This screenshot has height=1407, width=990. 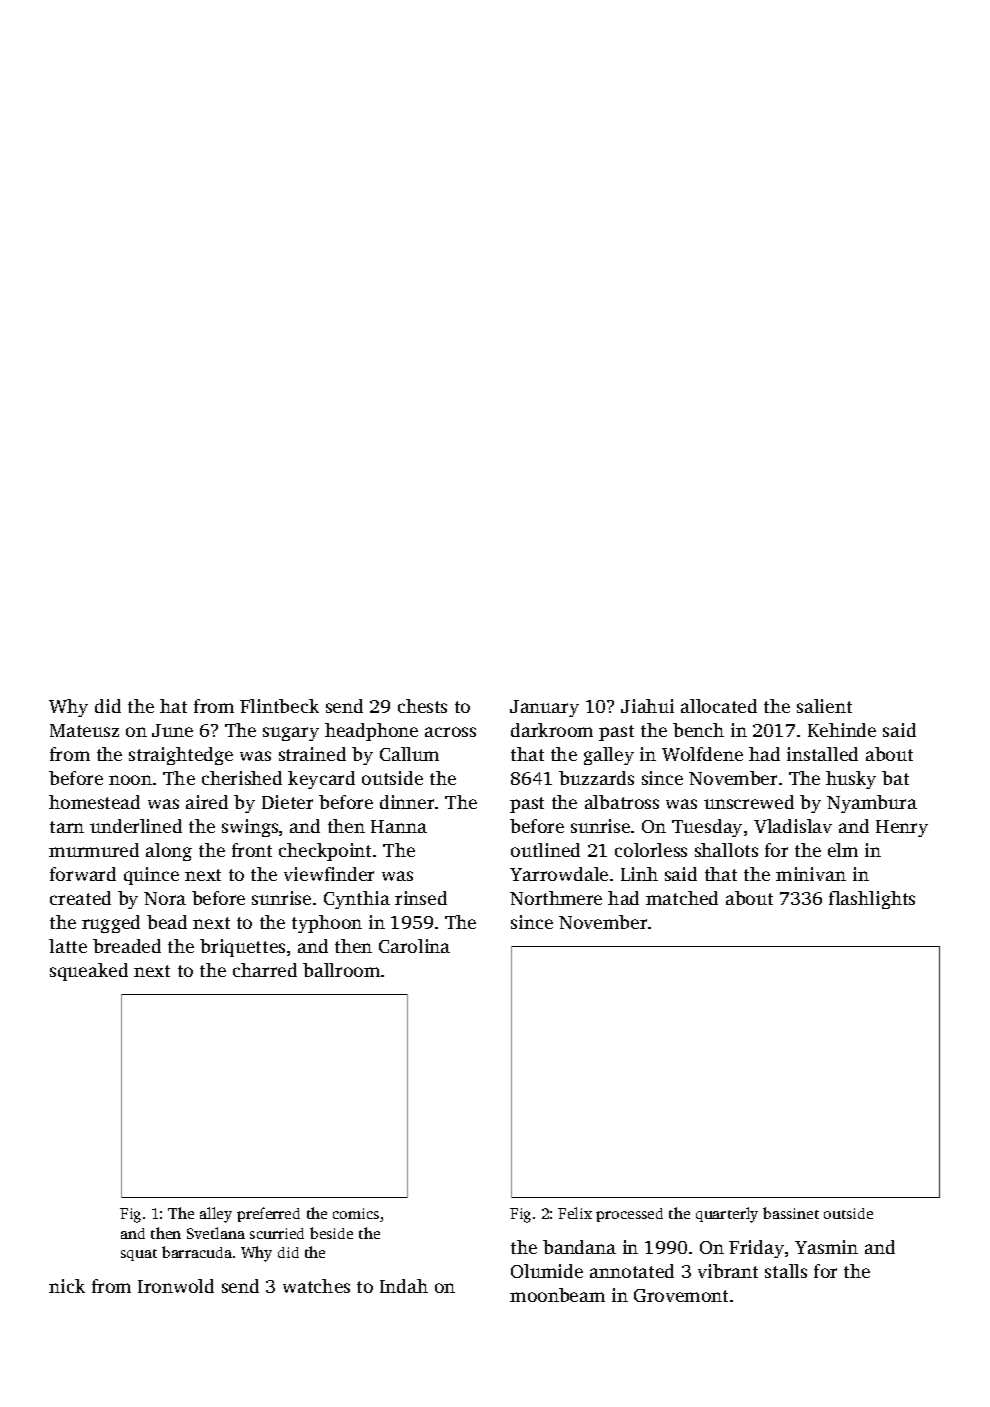 I want to click on Grovemont, so click(x=681, y=1295).
